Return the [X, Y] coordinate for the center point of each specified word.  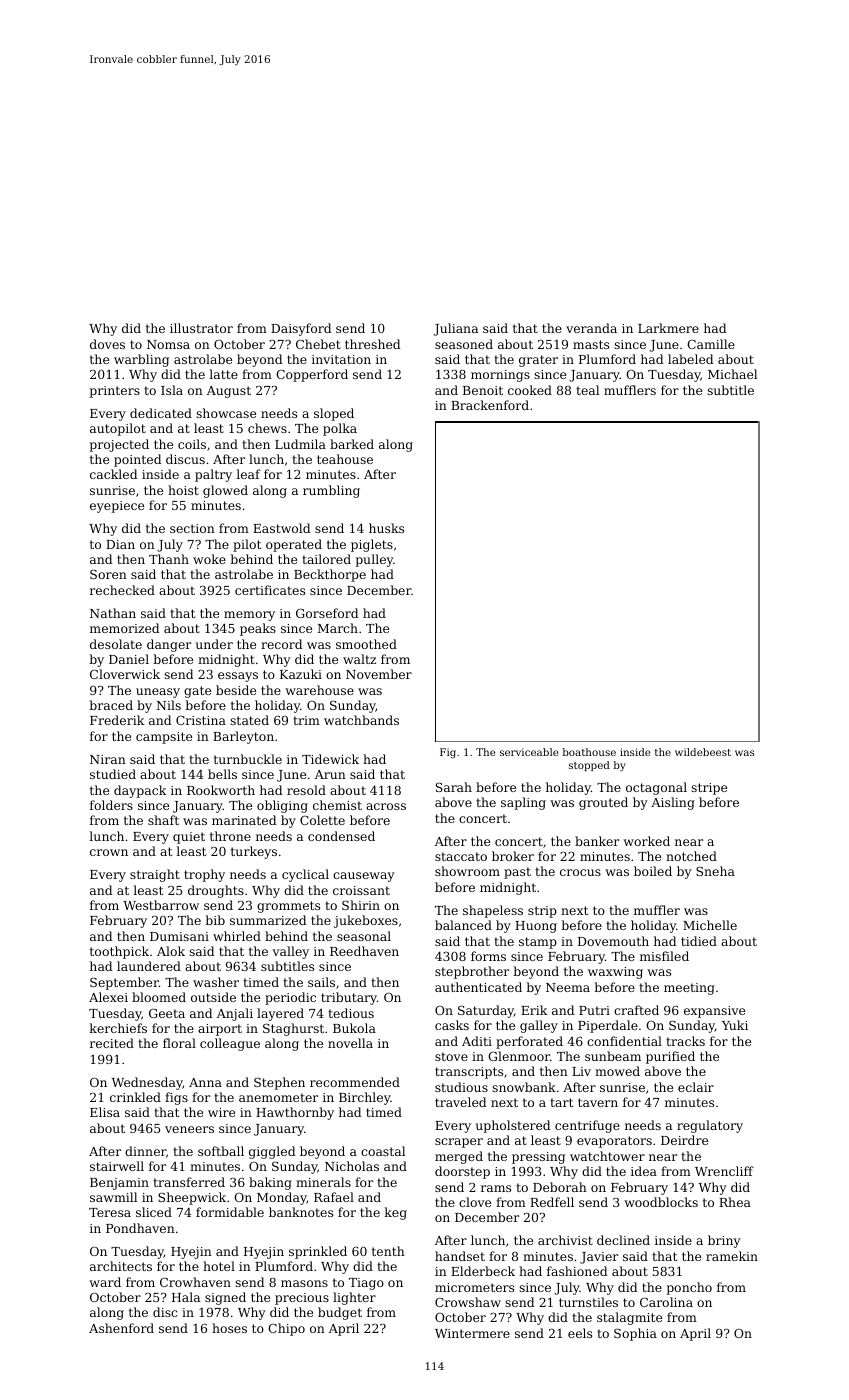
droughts [216, 891]
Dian [120, 544]
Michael [732, 374]
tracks [685, 1041]
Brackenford [490, 405]
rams [496, 1188]
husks [386, 528]
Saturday [486, 1011]
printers [115, 392]
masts [591, 344]
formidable [230, 1212]
